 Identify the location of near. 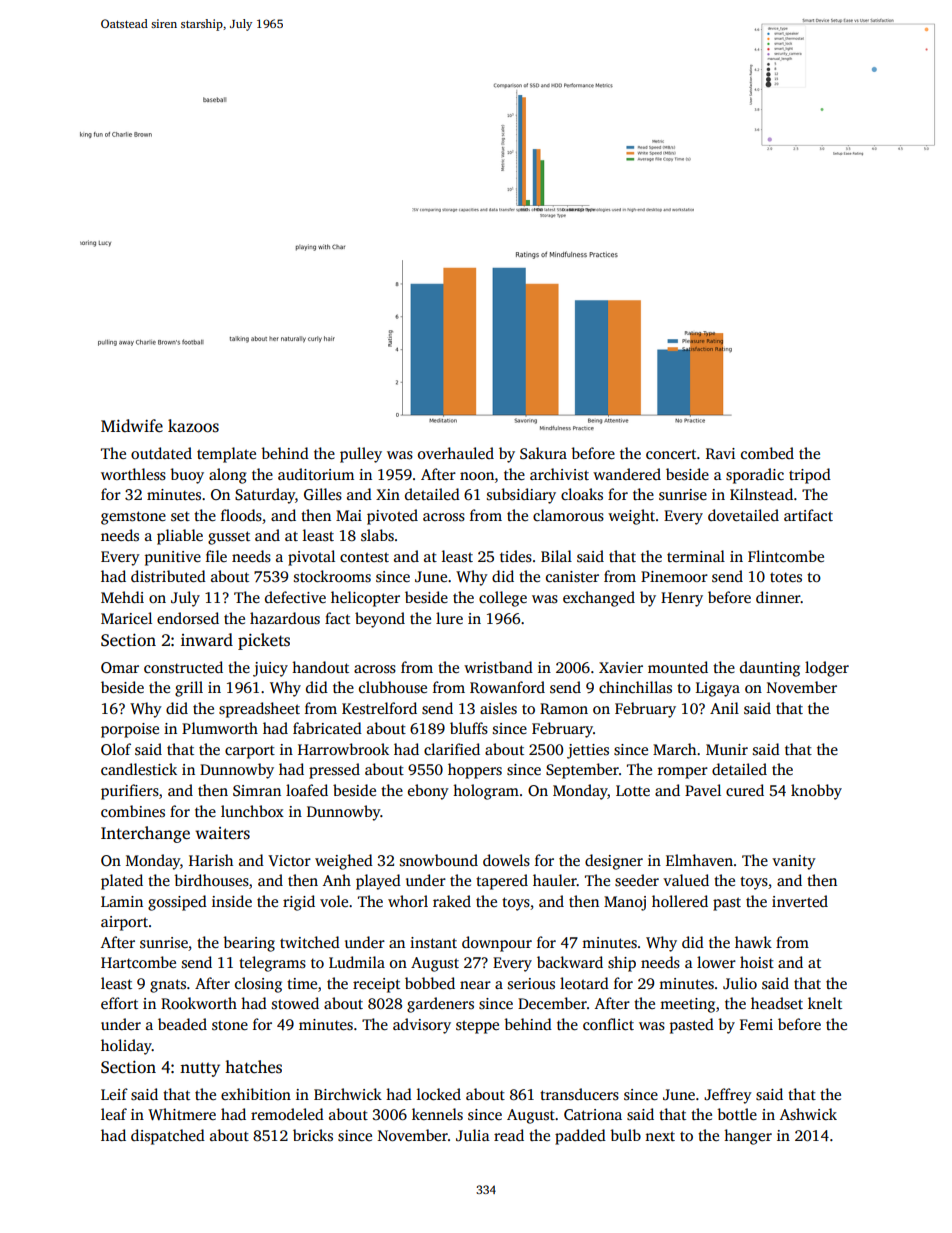
(475, 985).
